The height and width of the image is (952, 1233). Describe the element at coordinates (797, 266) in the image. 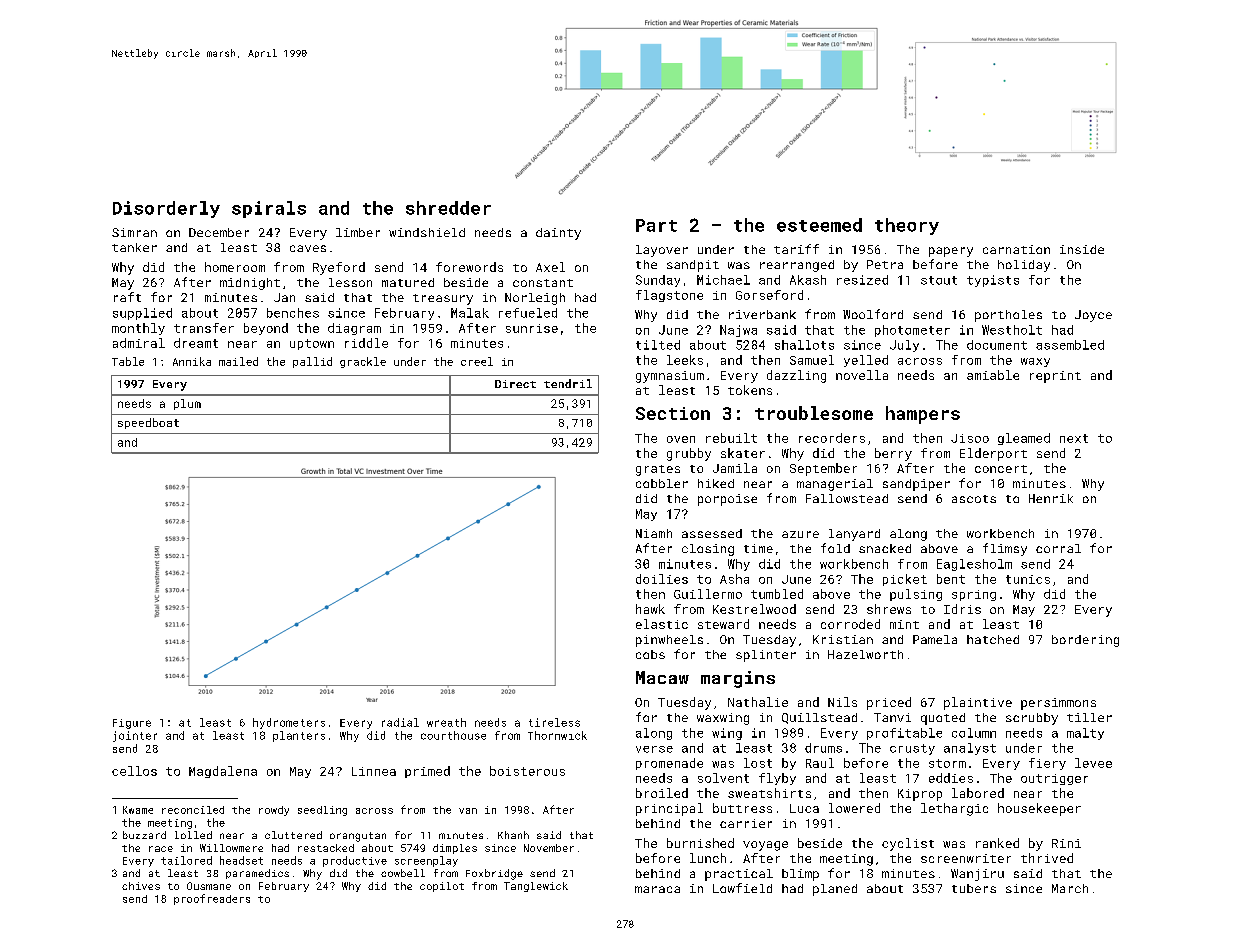

I see `rearranged` at that location.
